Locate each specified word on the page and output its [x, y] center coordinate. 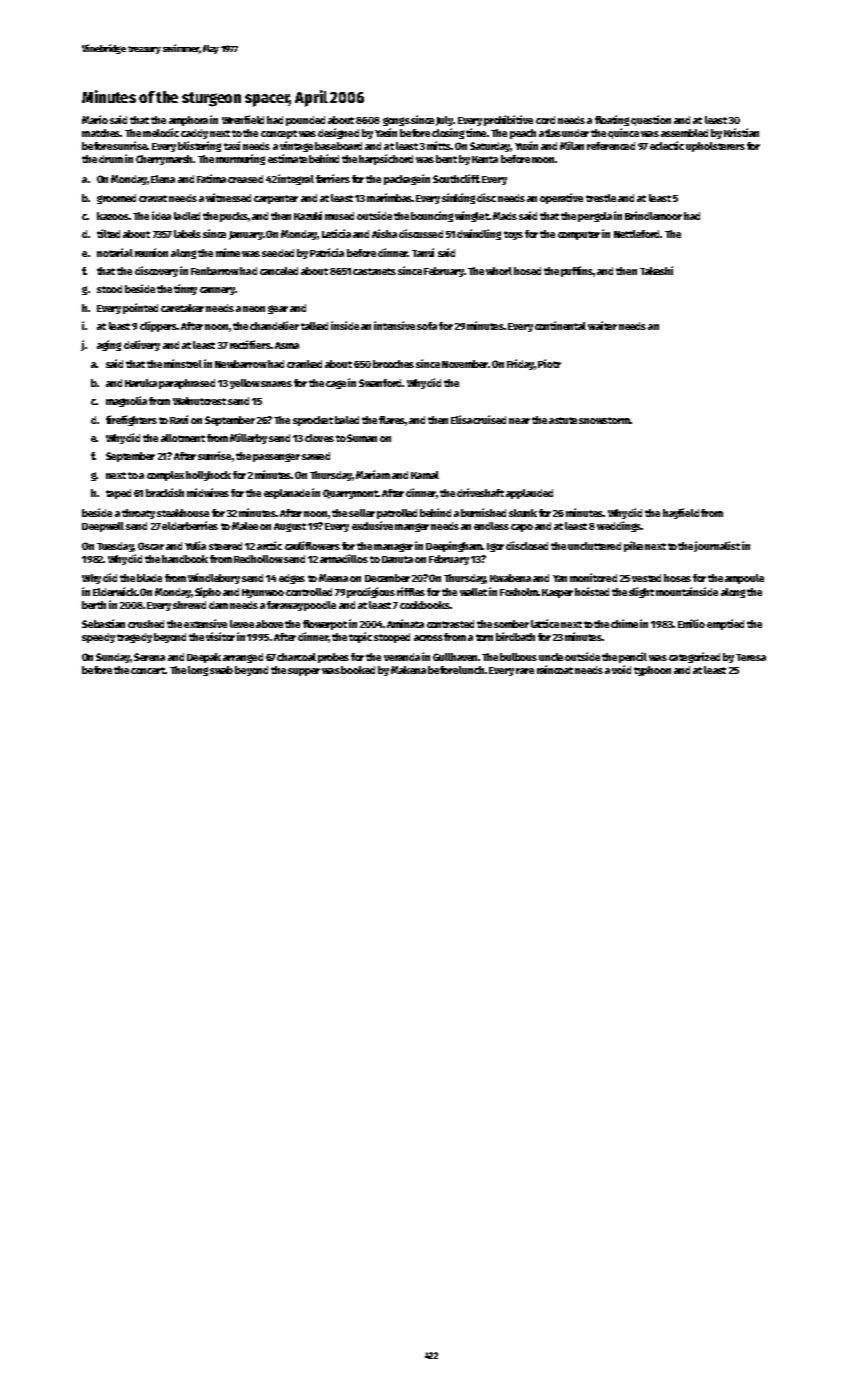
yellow [245, 384]
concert [148, 670]
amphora [188, 121]
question [651, 120]
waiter [602, 325]
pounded [305, 121]
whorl [499, 271]
